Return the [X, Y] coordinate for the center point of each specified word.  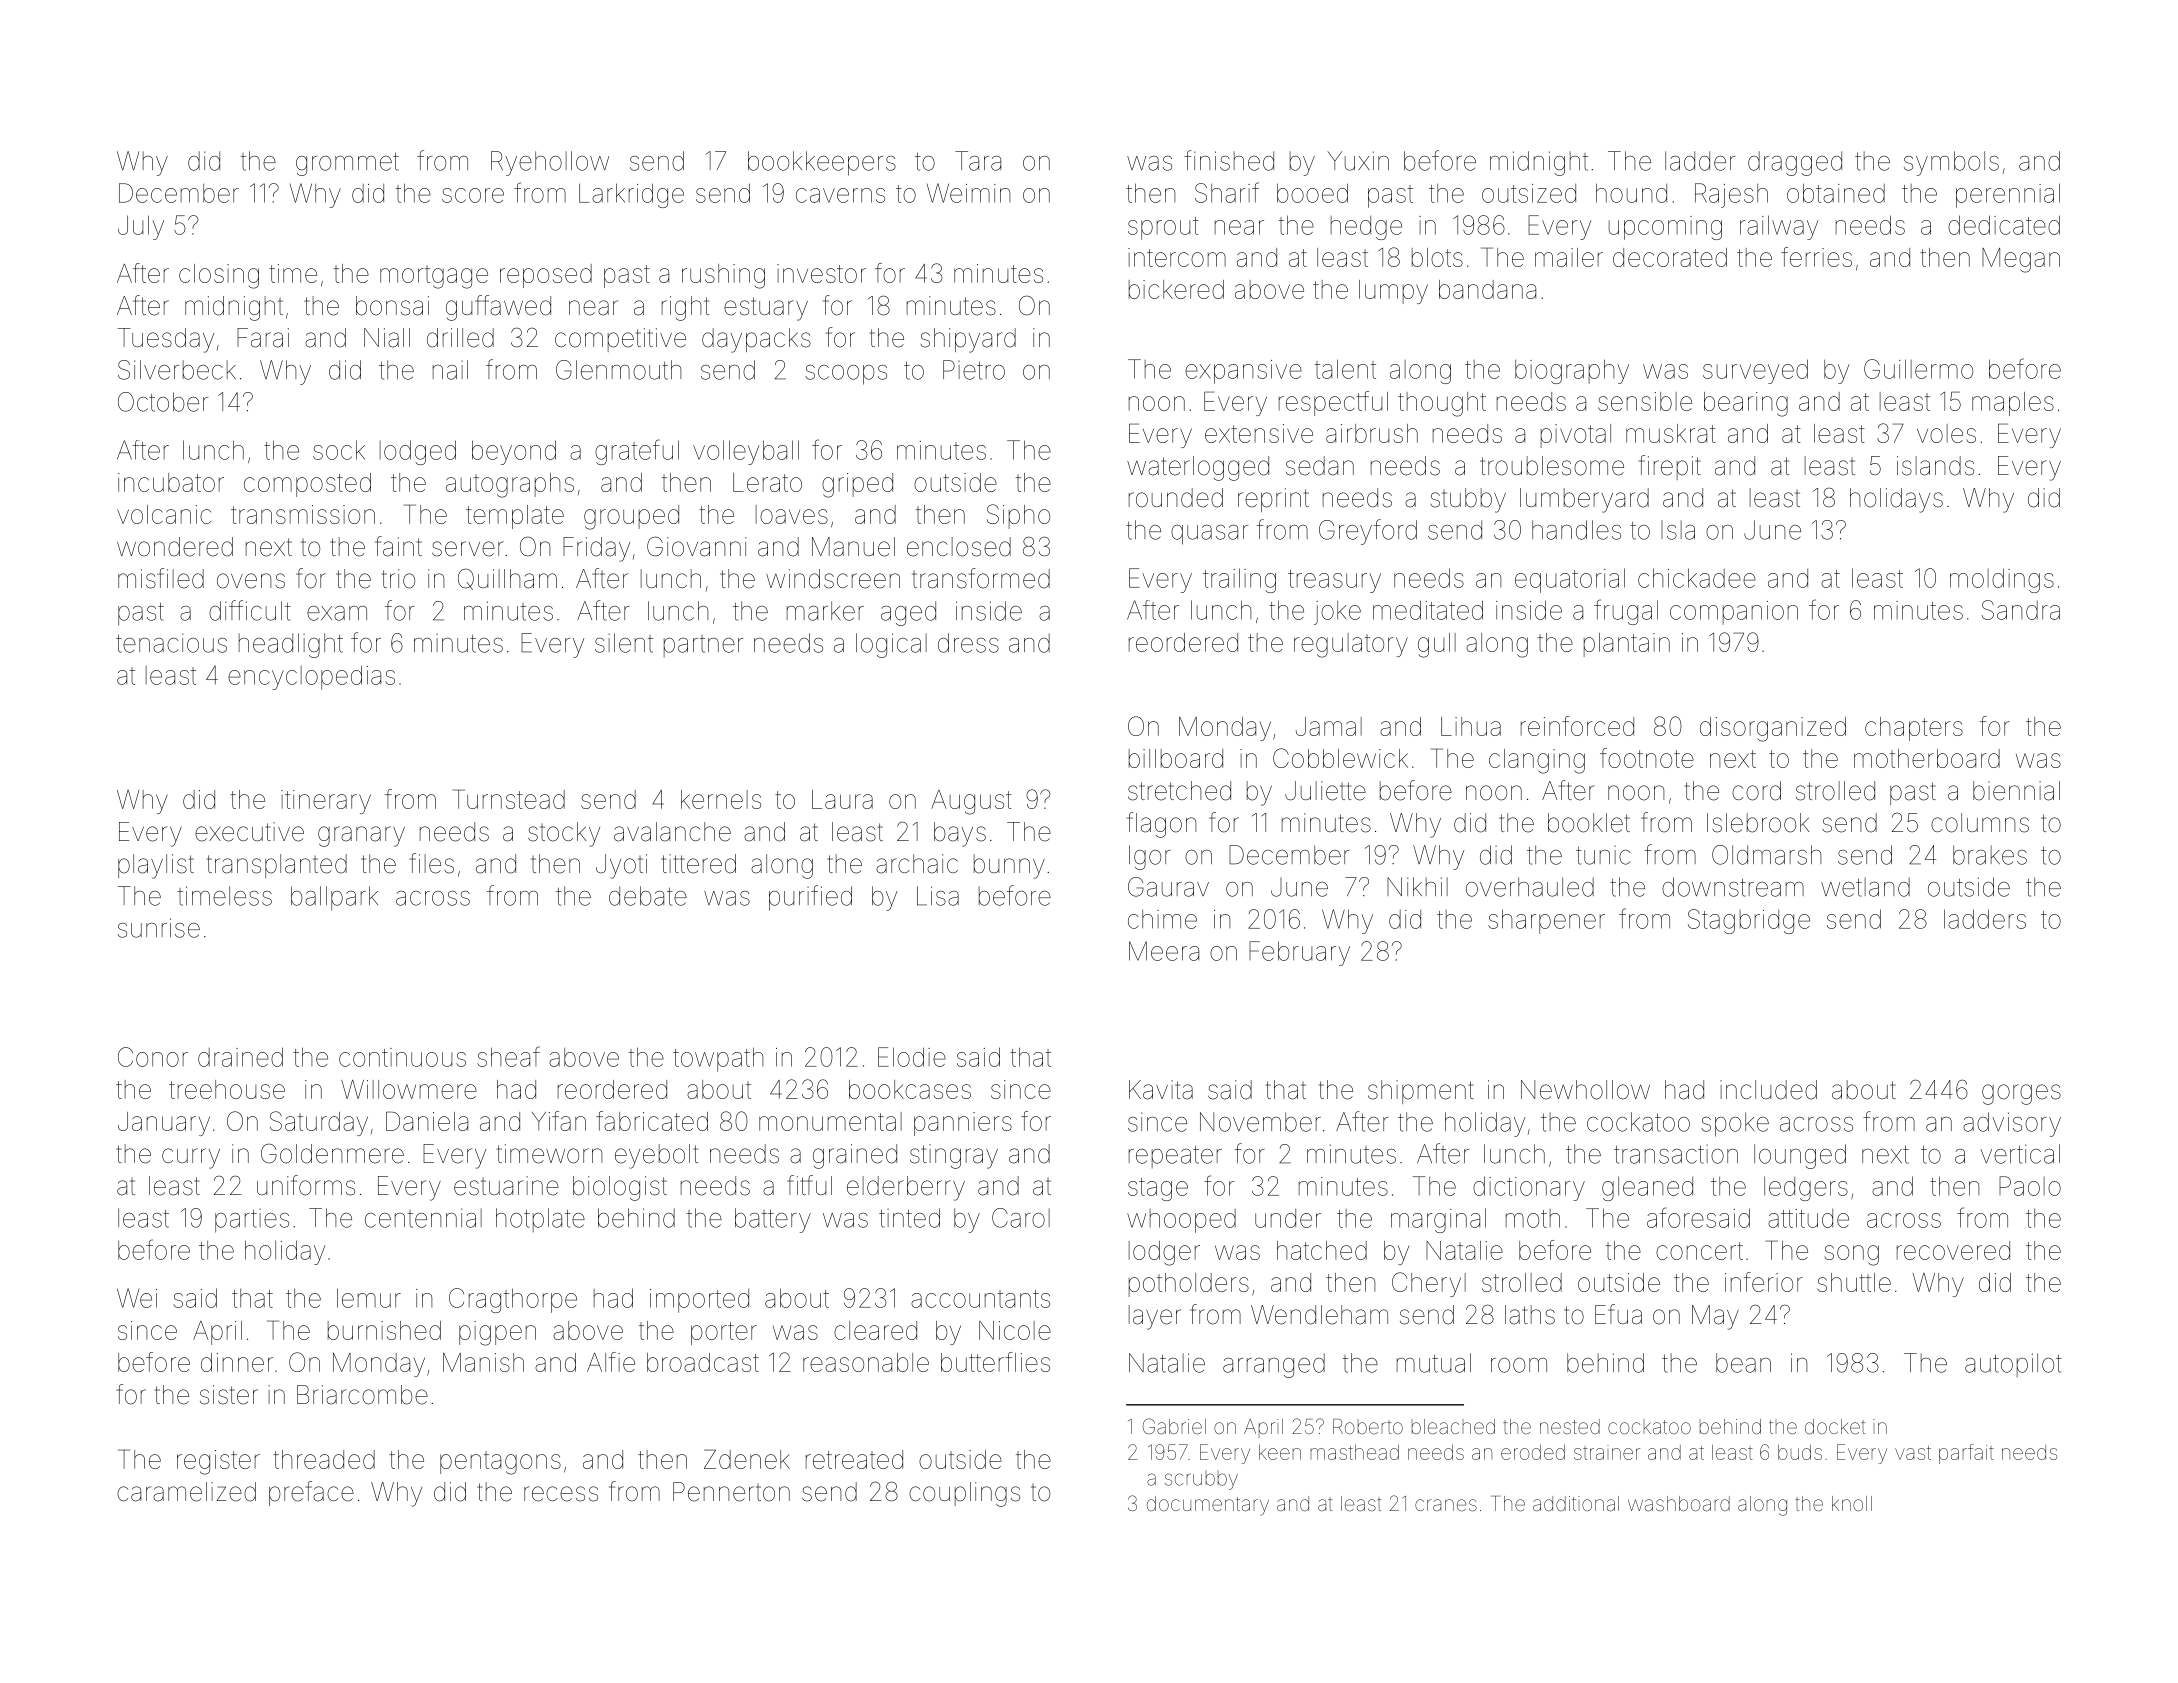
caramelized [186, 1492]
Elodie [912, 1057]
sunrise [159, 928]
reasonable [866, 1362]
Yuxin [1358, 161]
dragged [1795, 163]
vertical [2020, 1154]
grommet [347, 164]
